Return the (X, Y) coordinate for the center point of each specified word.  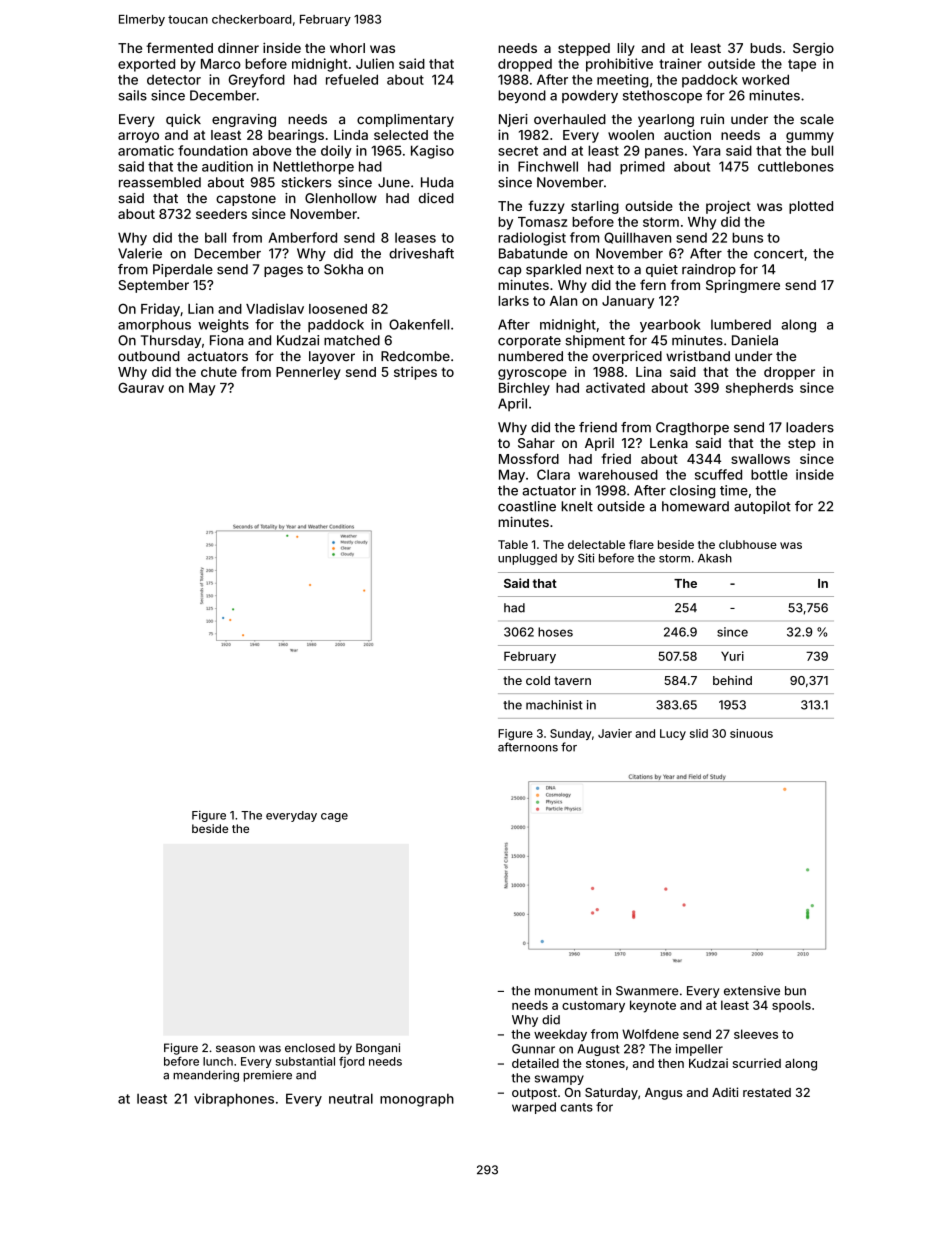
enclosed (310, 1047)
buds (766, 48)
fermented (179, 47)
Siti (586, 558)
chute (219, 372)
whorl (347, 48)
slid (699, 733)
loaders (810, 427)
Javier (615, 733)
